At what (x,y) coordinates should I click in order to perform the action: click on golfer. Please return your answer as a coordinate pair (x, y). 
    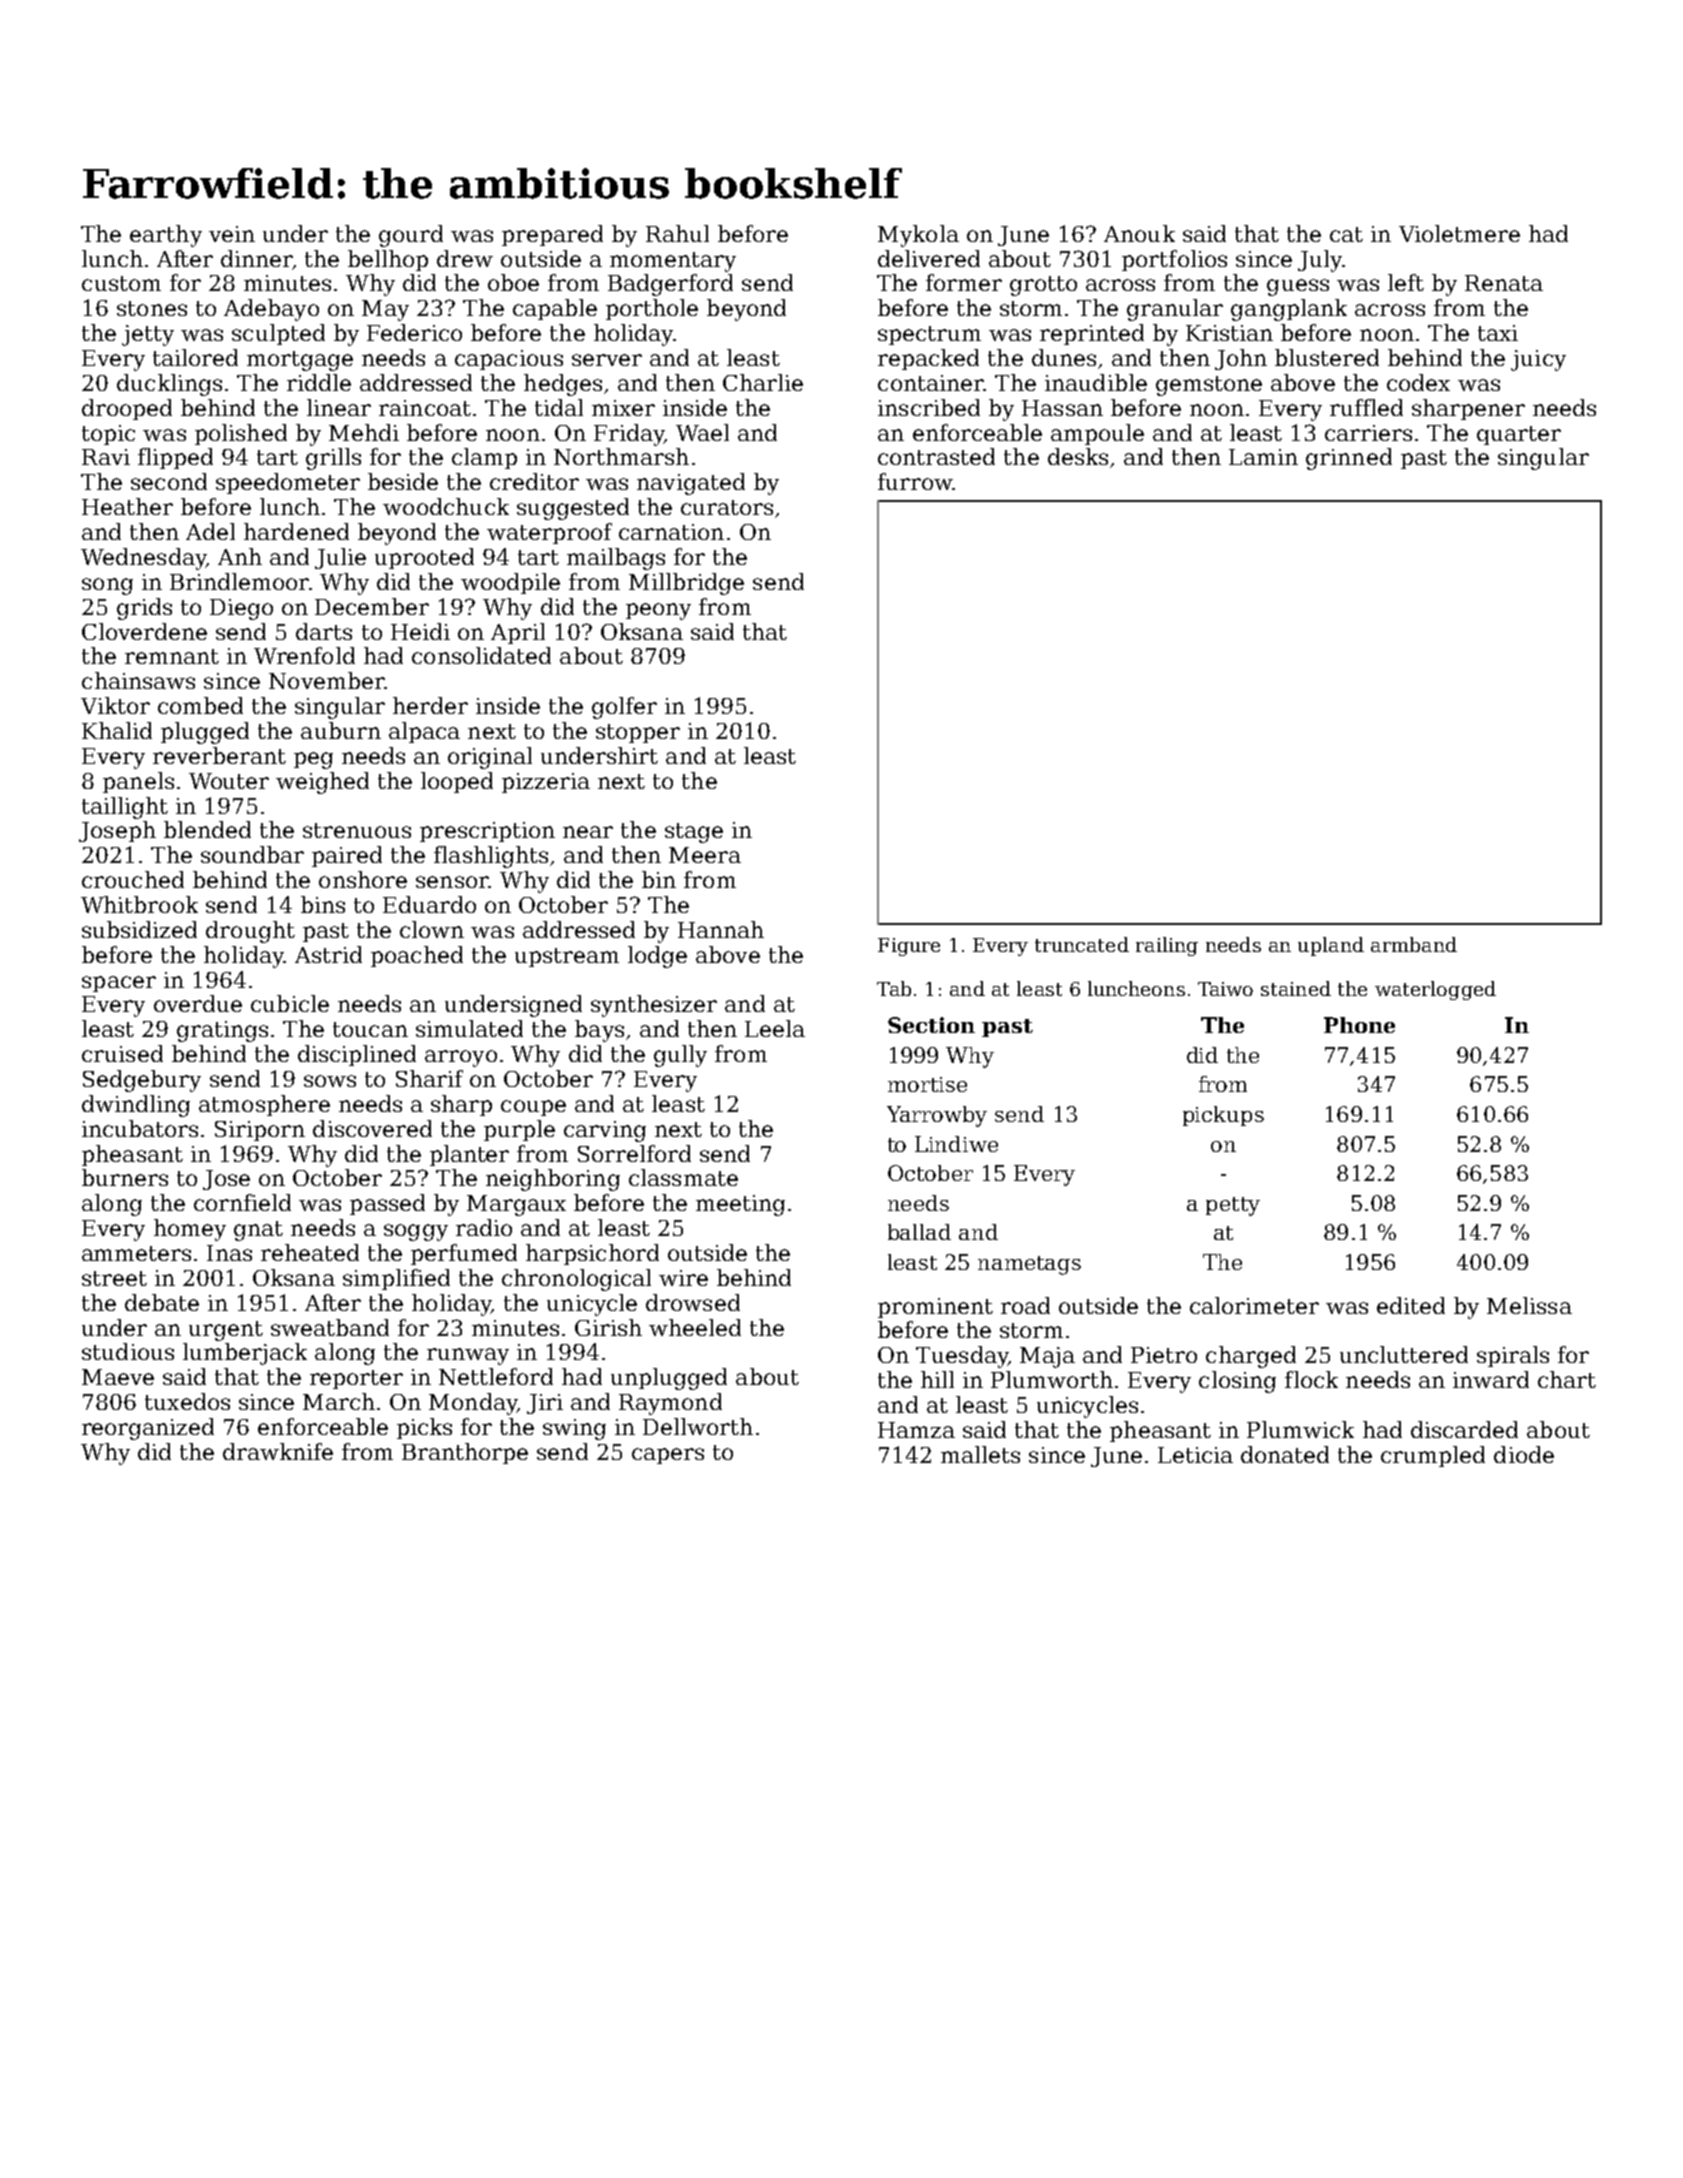
    Looking at the image, I should click on (624, 708).
